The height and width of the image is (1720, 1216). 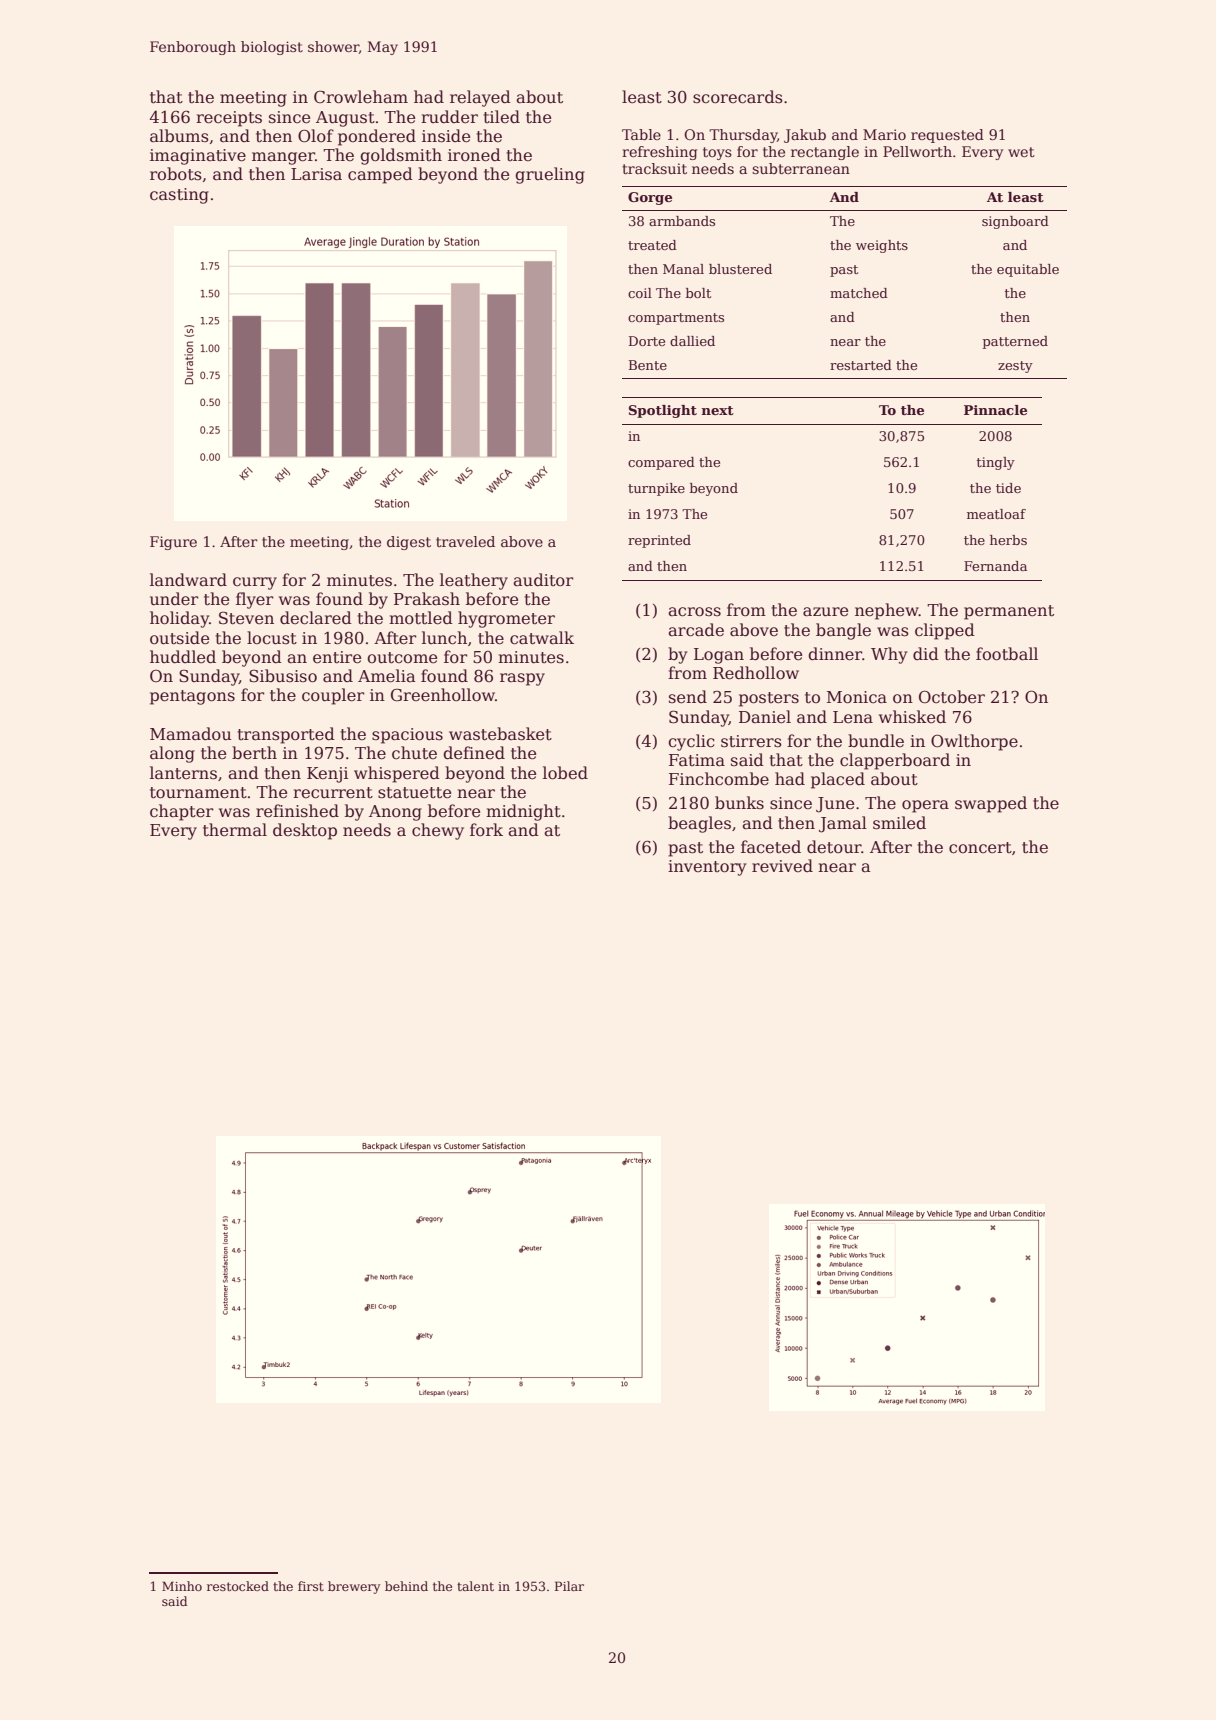 What do you see at coordinates (238, 1586) in the image?
I see `restocked` at bounding box center [238, 1586].
